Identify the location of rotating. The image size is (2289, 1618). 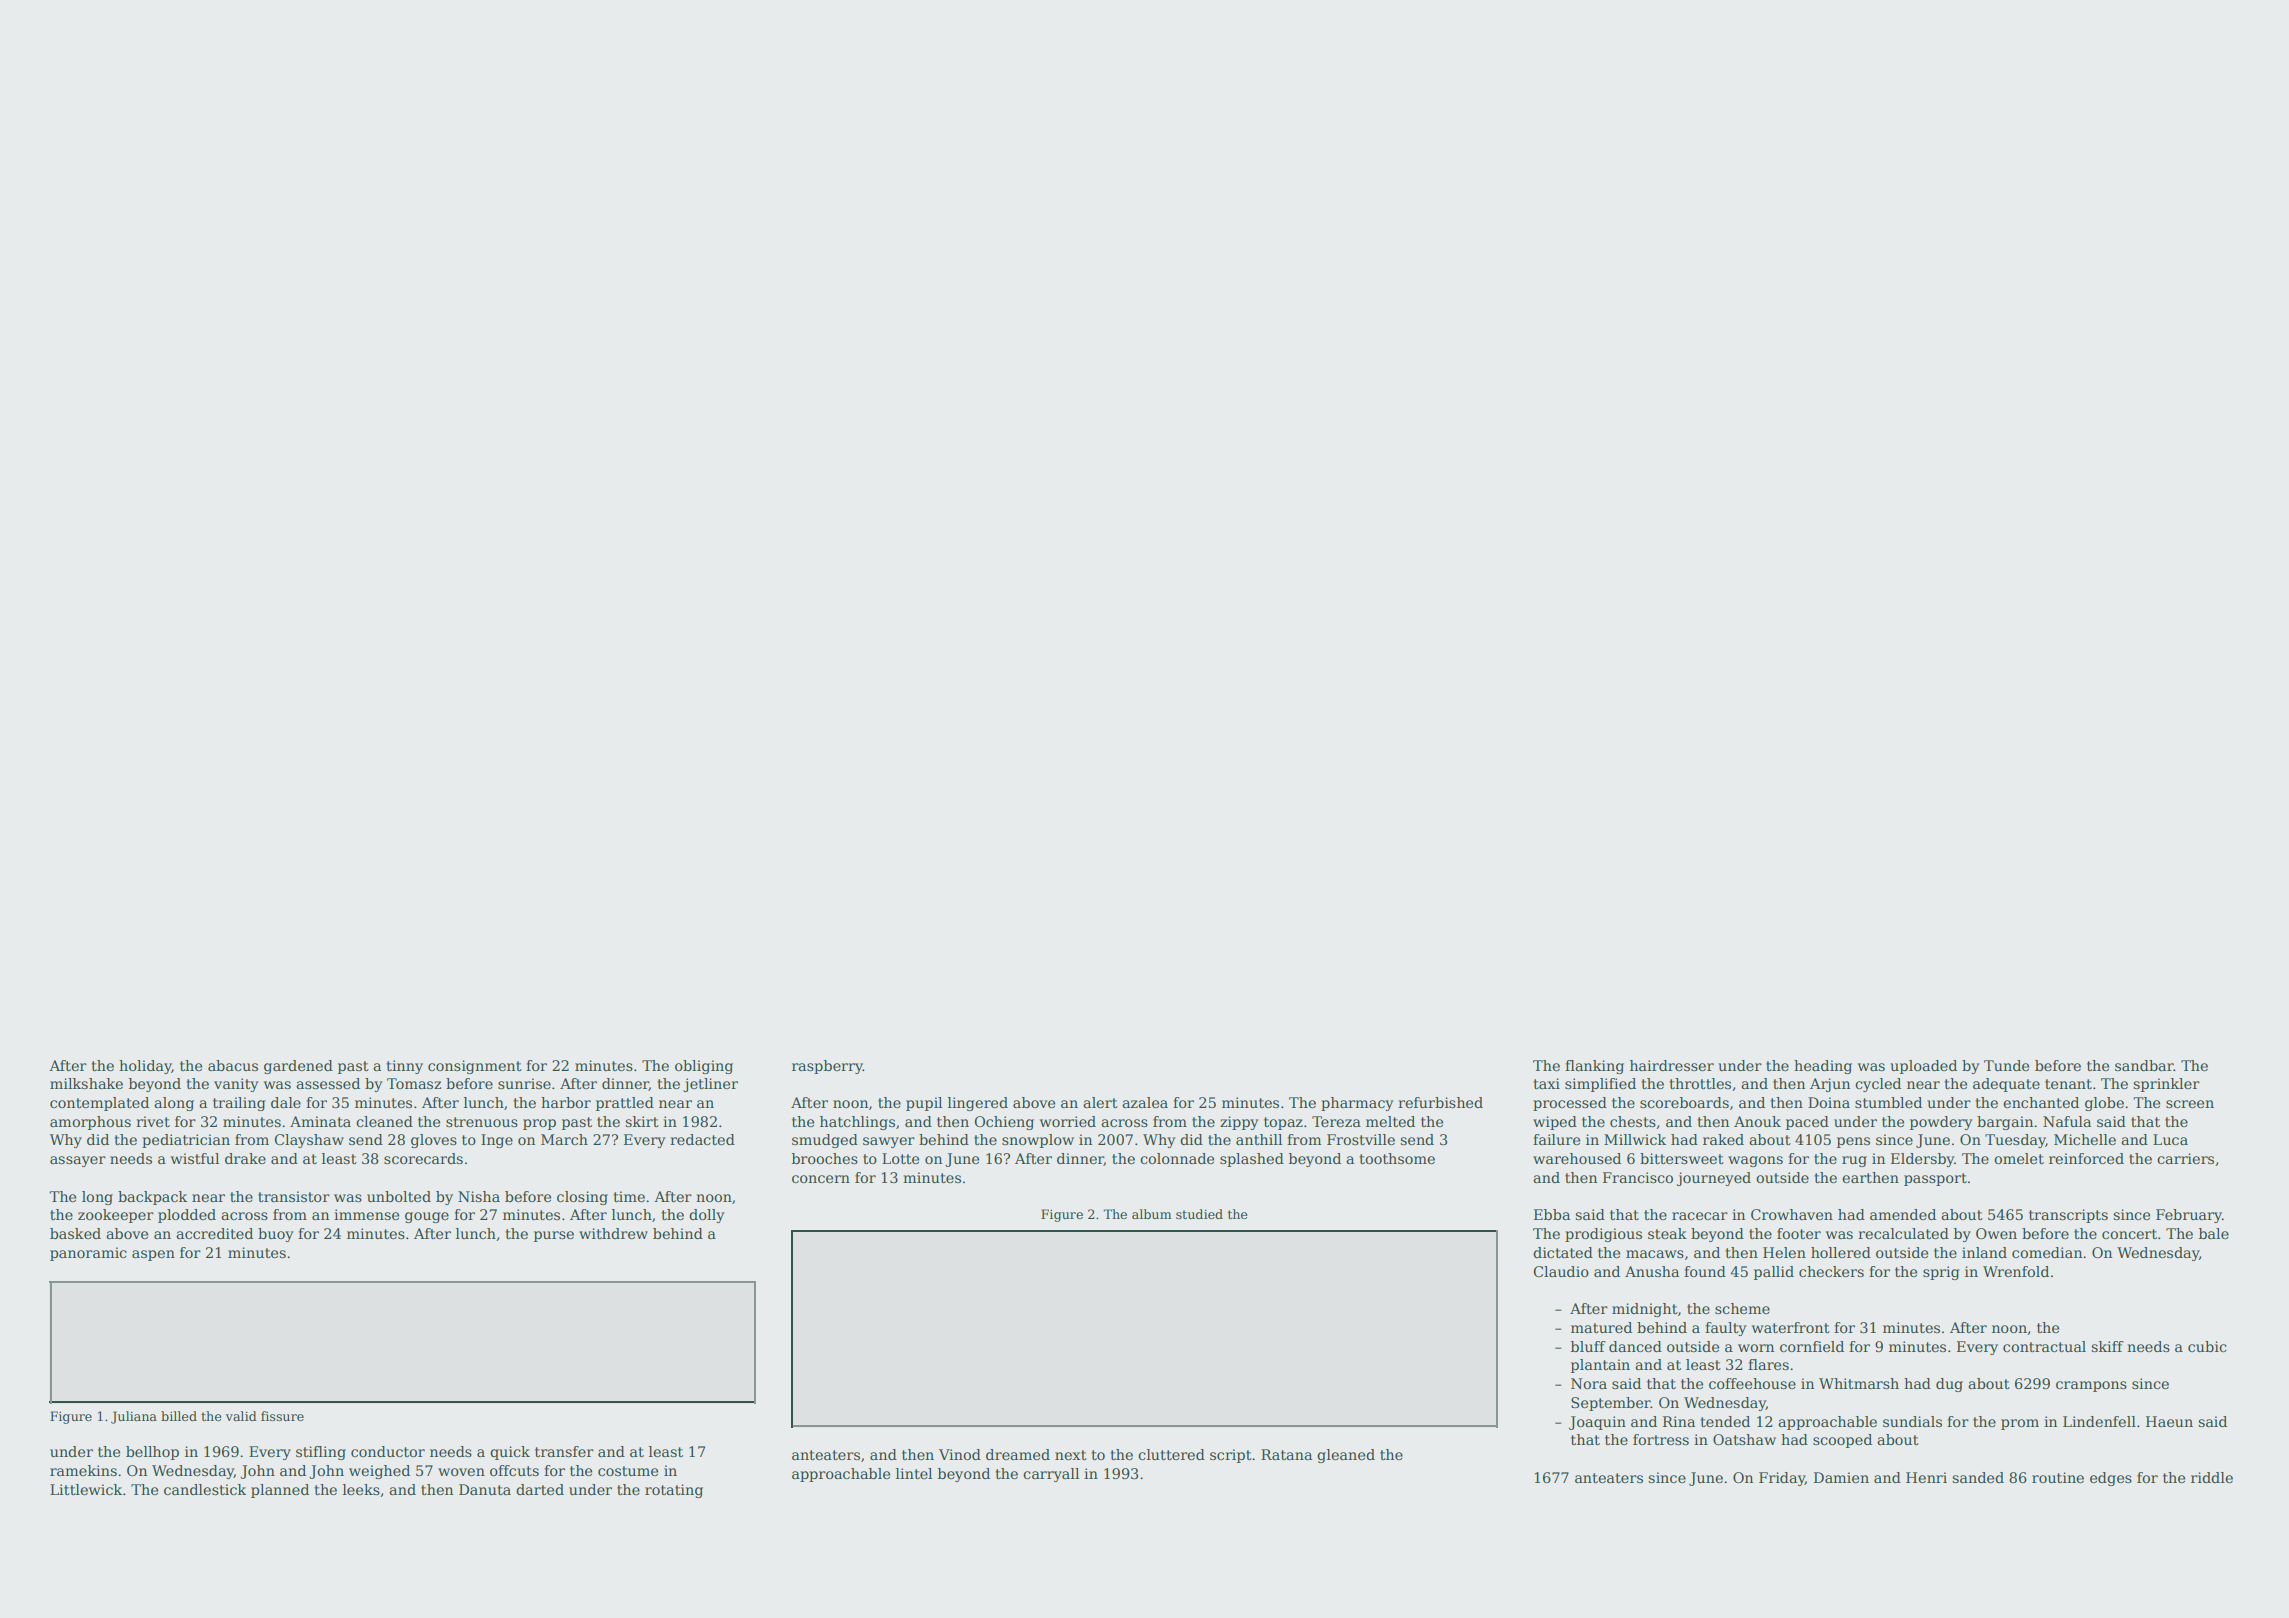
(674, 1491).
